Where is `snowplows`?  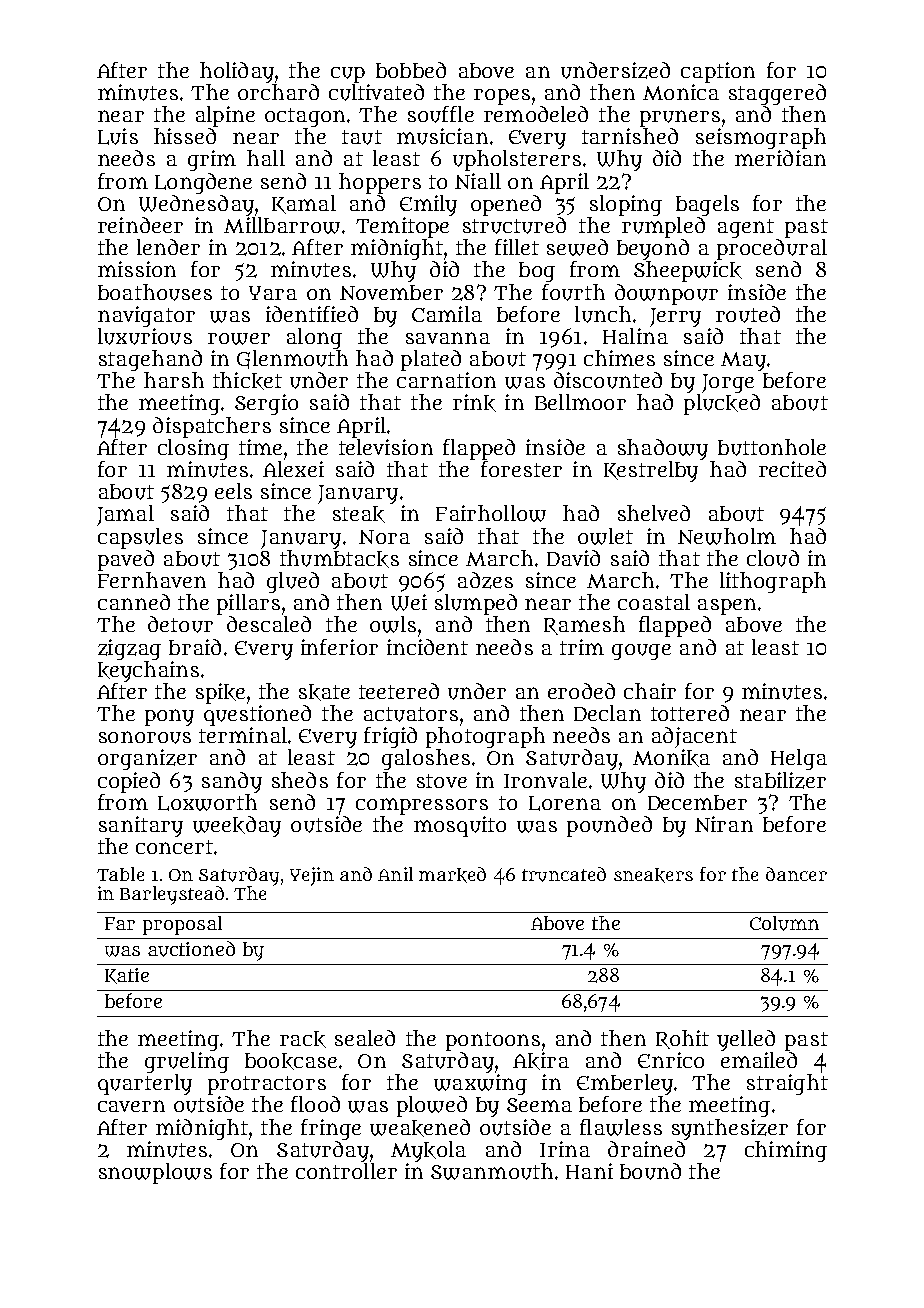
snowplows is located at coordinates (155, 1173).
